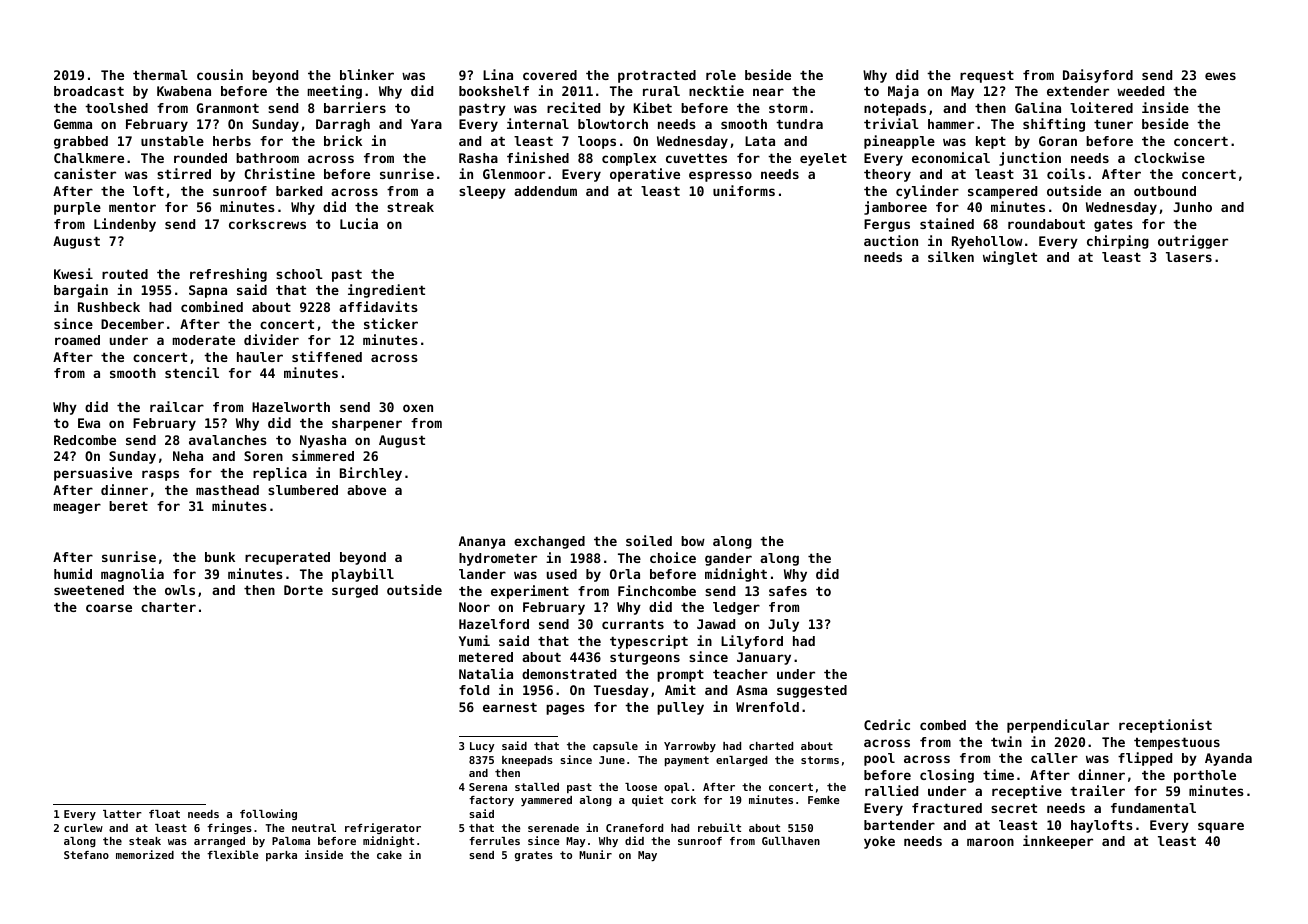 This screenshot has width=1308, height=924. What do you see at coordinates (232, 854) in the screenshot?
I see `flexible` at bounding box center [232, 854].
